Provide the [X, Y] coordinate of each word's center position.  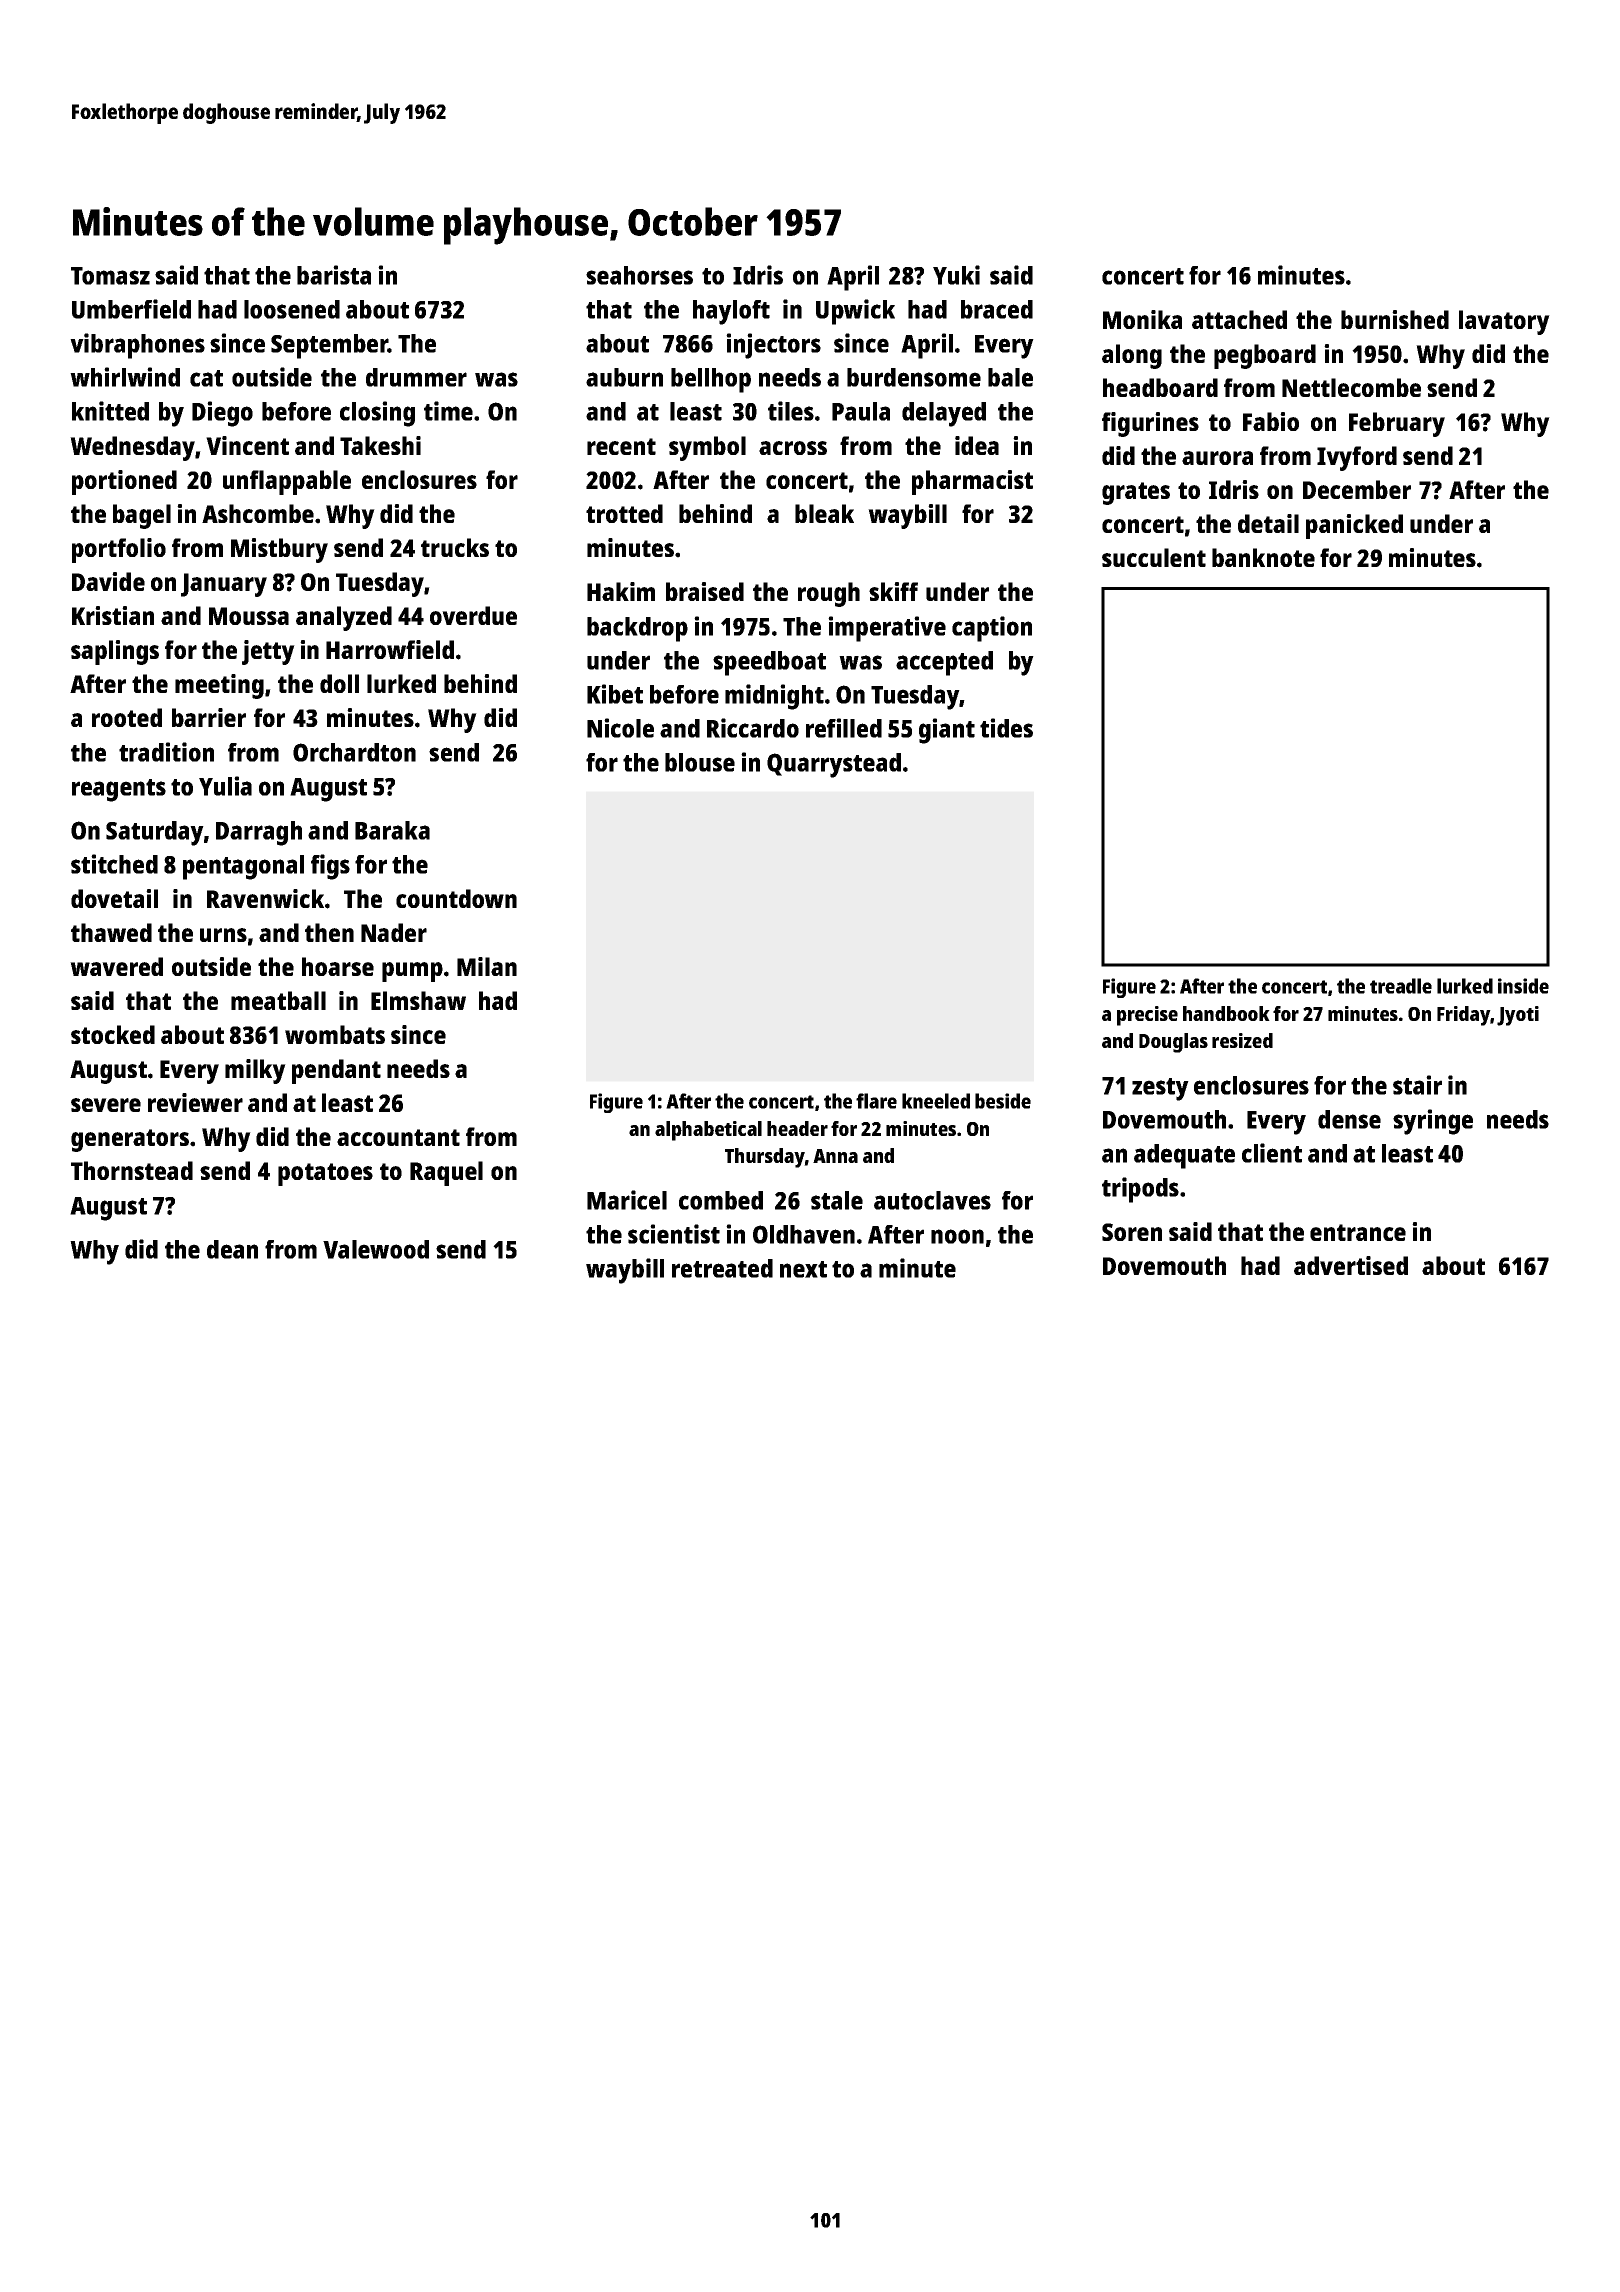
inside [1523, 986]
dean [232, 1249]
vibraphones [137, 346]
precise [1147, 1016]
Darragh [259, 833]
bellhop [711, 380]
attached [1239, 319]
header [797, 1128]
